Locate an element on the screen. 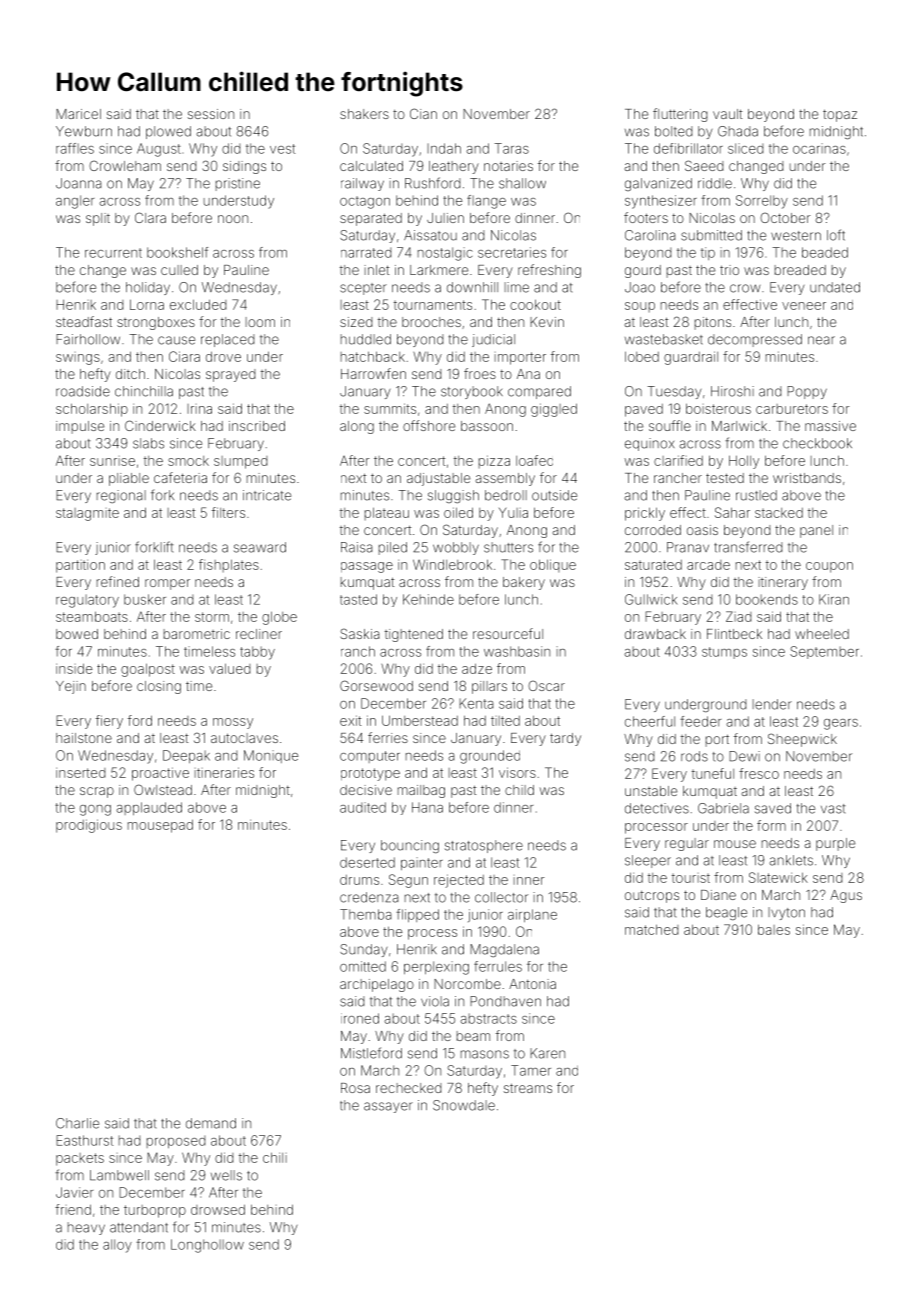 The width and height of the screenshot is (924, 1308). Gorsewood is located at coordinates (376, 685).
